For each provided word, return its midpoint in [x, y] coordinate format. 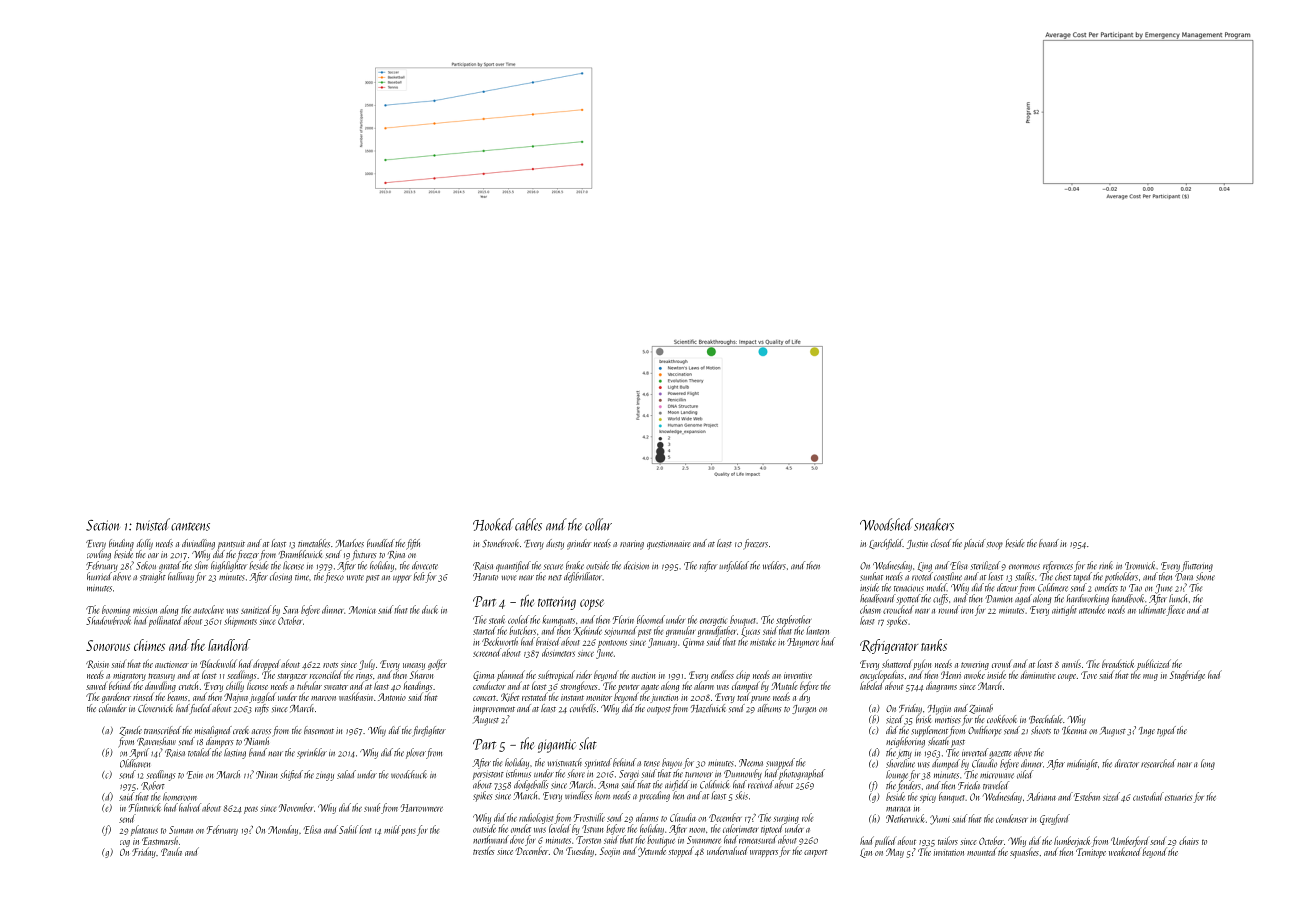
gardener [116, 697]
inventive [798, 675]
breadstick [1118, 663]
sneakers [934, 524]
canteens [190, 526]
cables [528, 524]
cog [125, 843]
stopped [681, 851]
